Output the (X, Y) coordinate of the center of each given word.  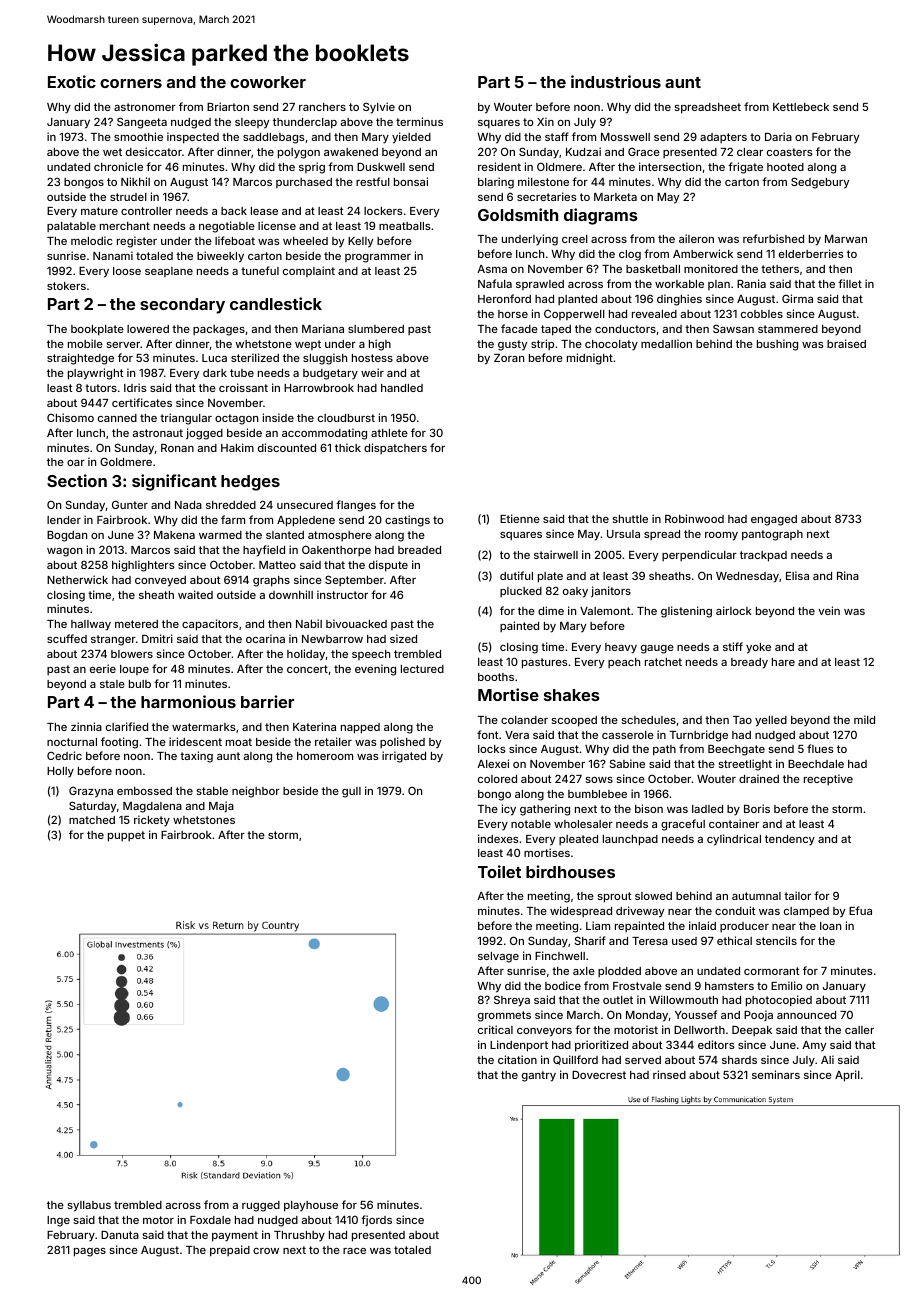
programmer (378, 258)
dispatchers (395, 448)
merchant (125, 226)
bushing (777, 345)
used (684, 941)
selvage (498, 957)
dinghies (679, 300)
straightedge (80, 359)
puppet (126, 836)
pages (90, 1252)
